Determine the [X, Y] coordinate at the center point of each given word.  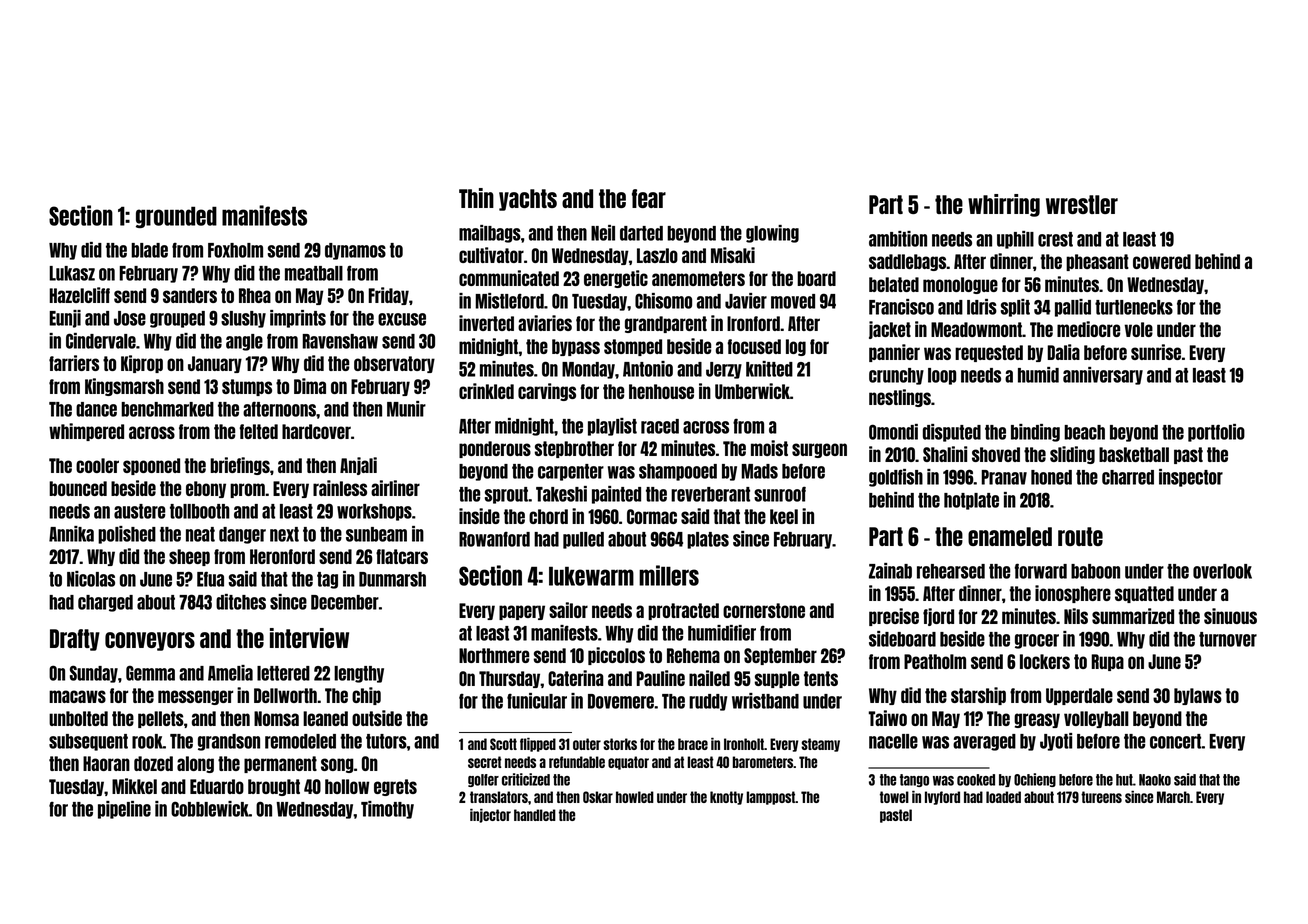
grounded [176, 217]
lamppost [770, 798]
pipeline [124, 810]
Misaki [733, 255]
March [1173, 797]
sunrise [1156, 352]
